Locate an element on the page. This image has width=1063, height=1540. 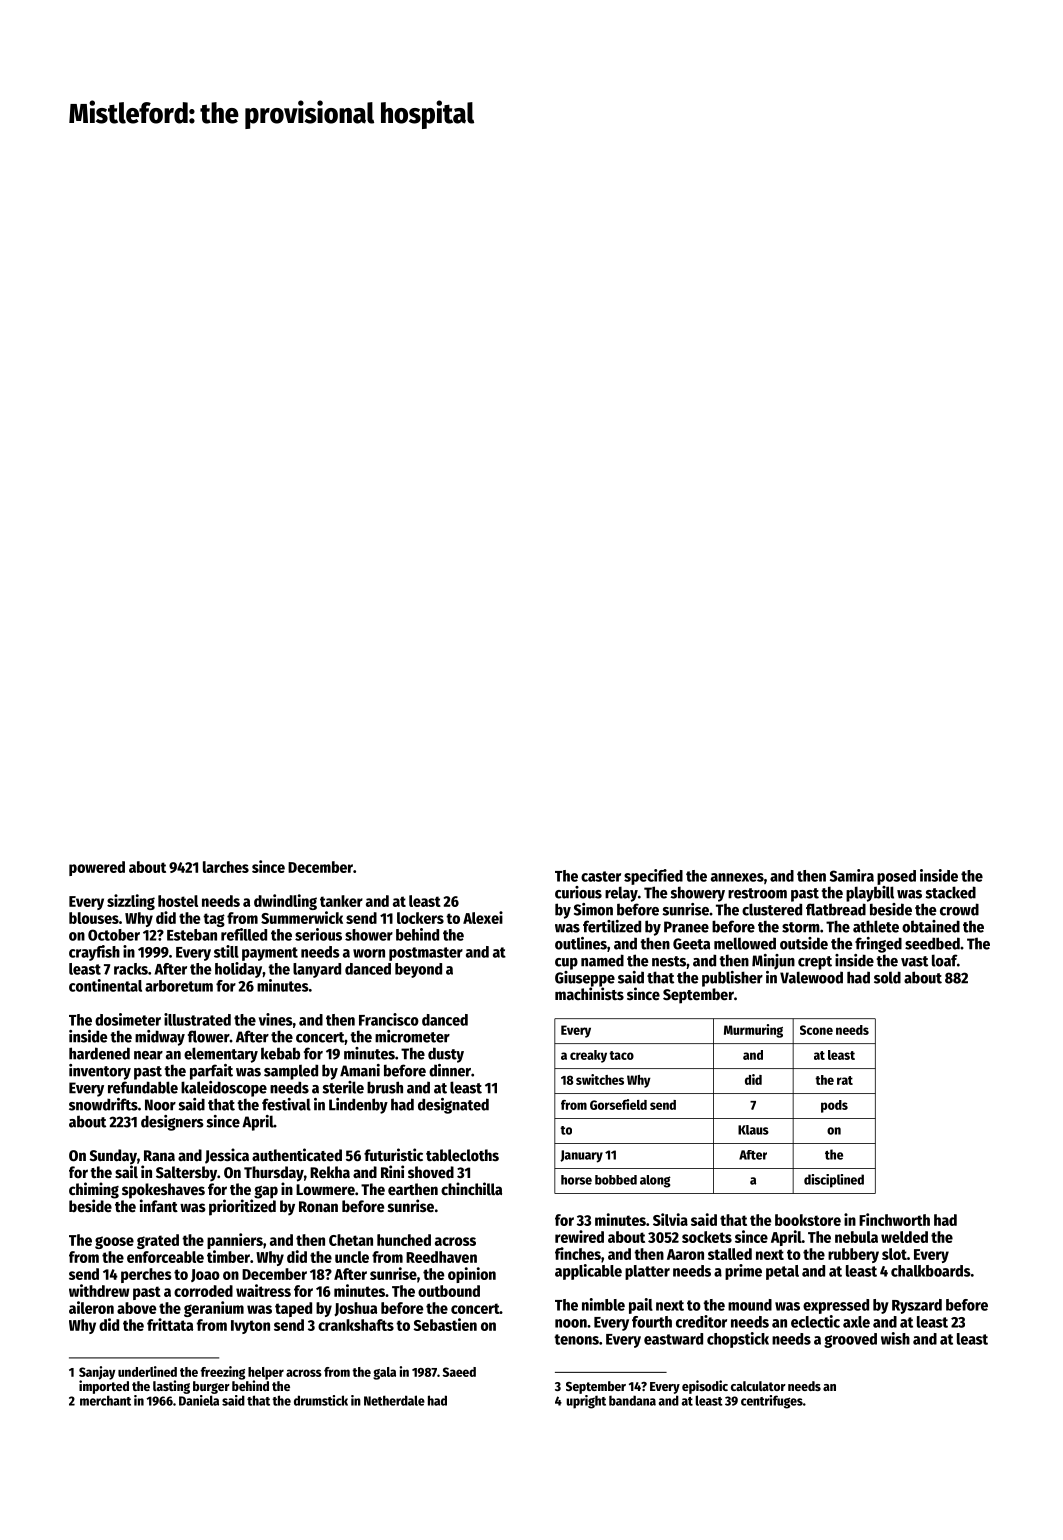
larches is located at coordinates (226, 867).
